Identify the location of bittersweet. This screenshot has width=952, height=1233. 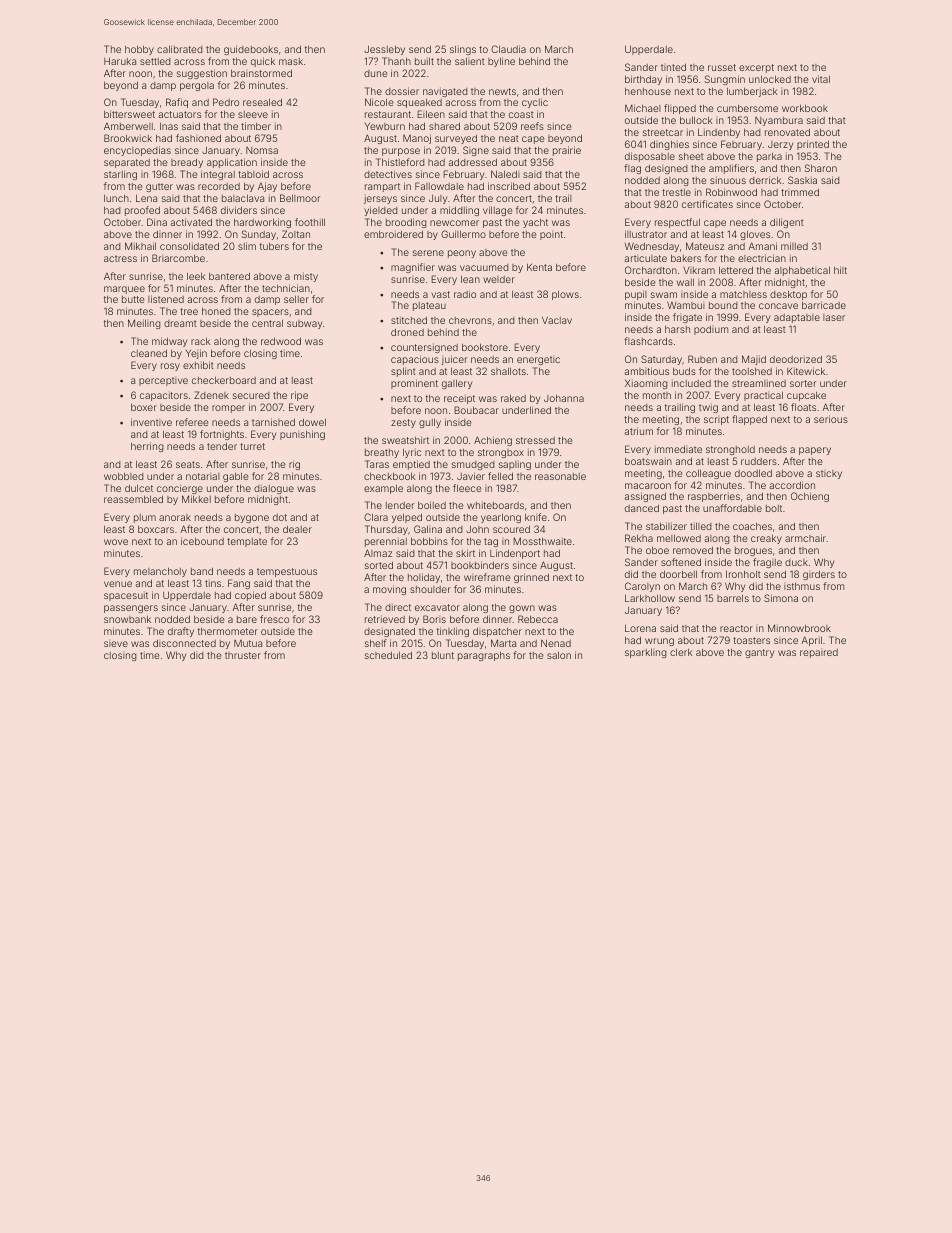
(129, 114).
